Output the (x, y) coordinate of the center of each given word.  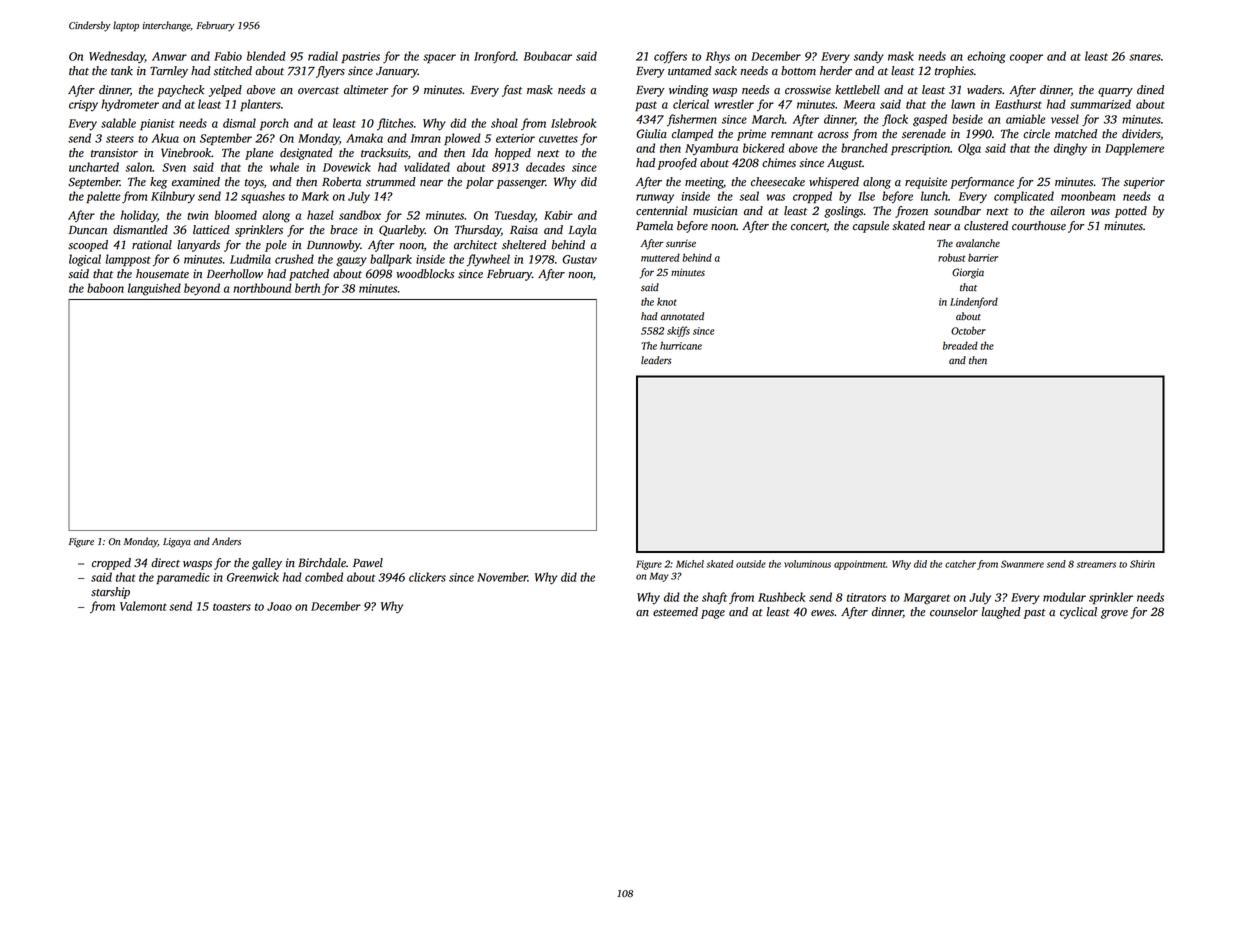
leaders (656, 360)
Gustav (579, 259)
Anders (226, 541)
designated (306, 154)
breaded (960, 345)
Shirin (1142, 564)
